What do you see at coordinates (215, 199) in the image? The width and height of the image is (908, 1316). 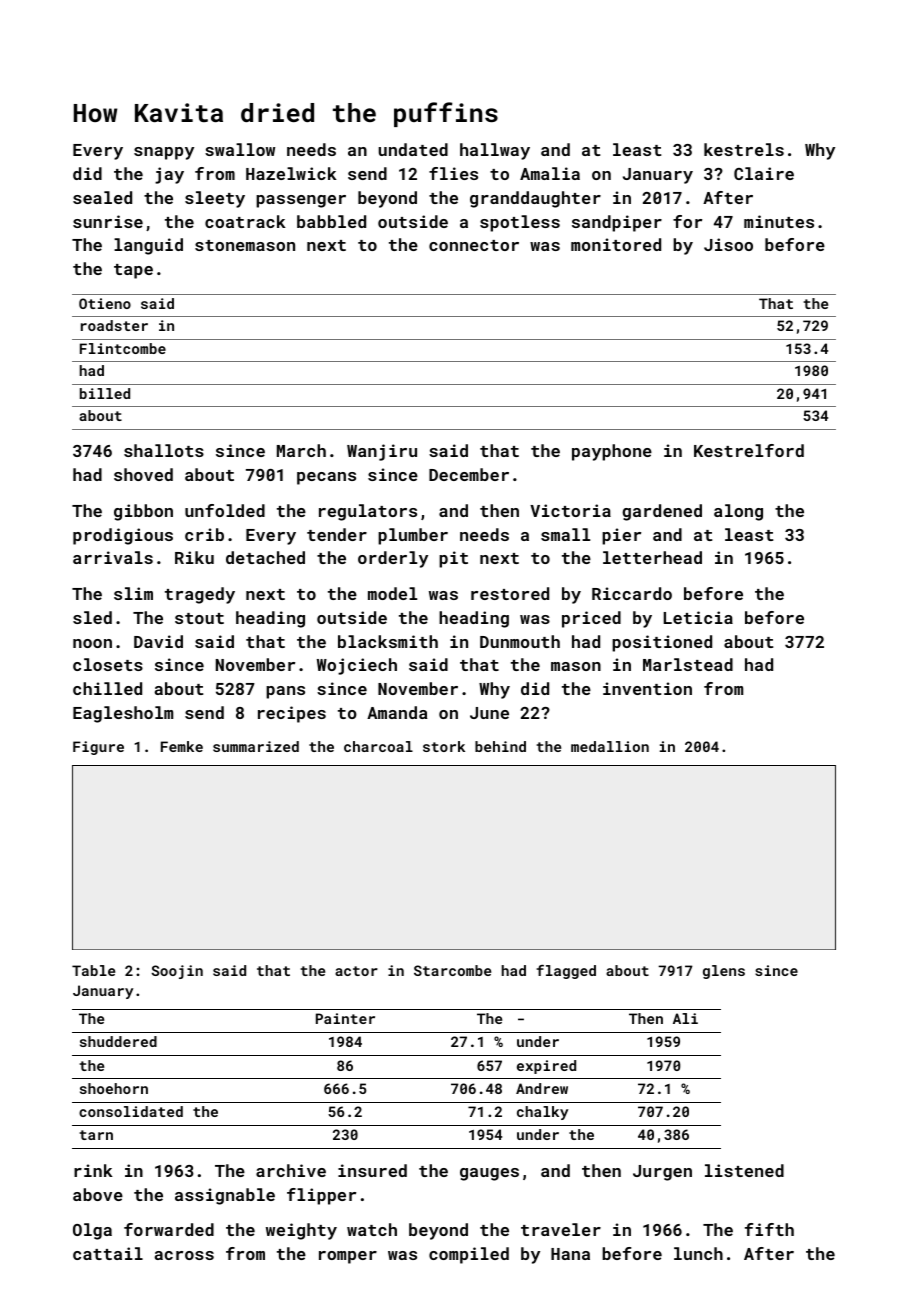 I see `sleety` at bounding box center [215, 199].
